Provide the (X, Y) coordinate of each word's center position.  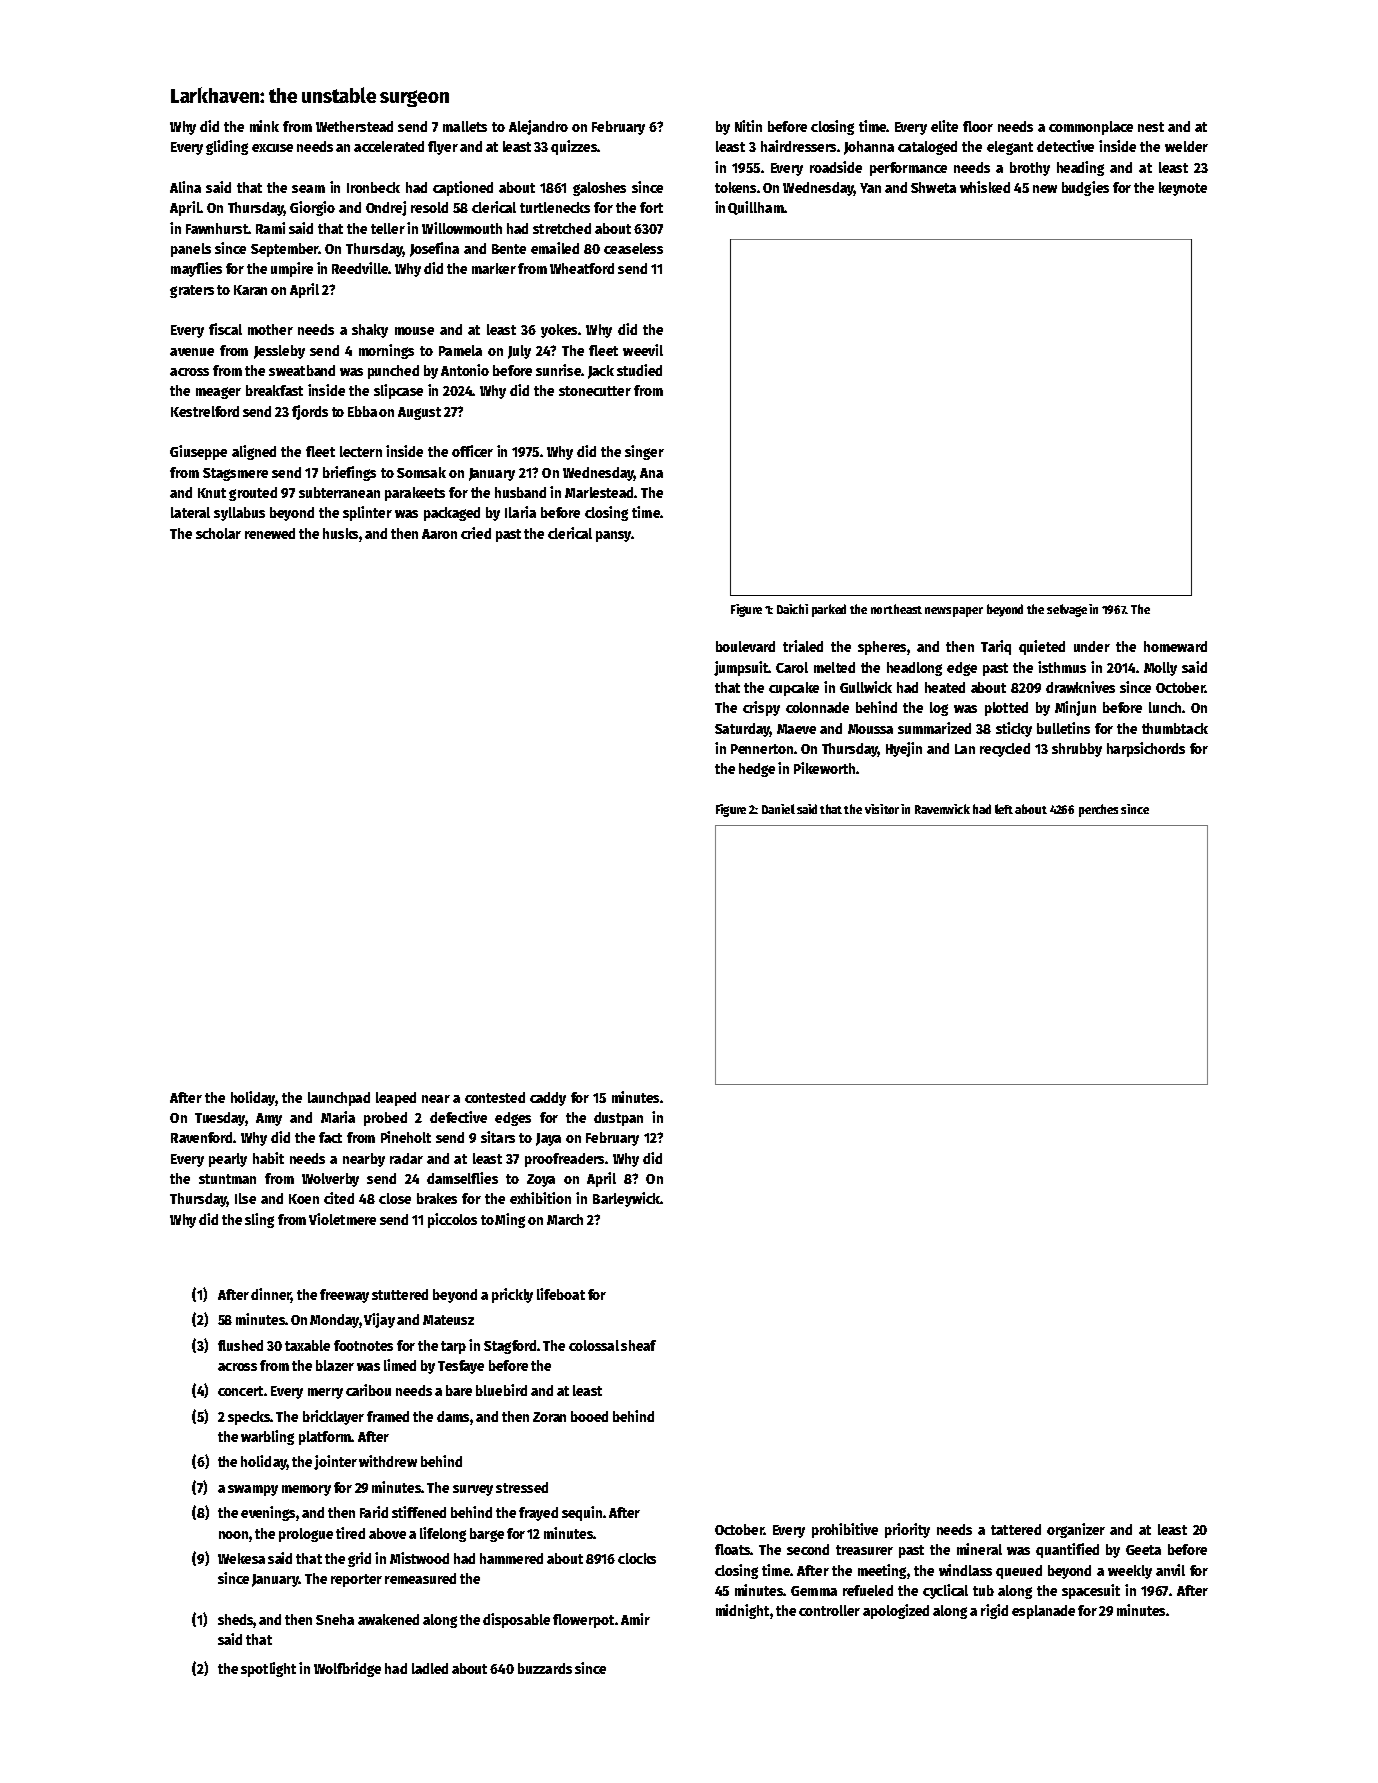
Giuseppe (198, 452)
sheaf (638, 1345)
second (808, 1549)
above (387, 1533)
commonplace (1091, 128)
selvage (1067, 610)
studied (639, 370)
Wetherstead (354, 126)
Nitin (748, 126)
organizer (1076, 1530)
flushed (240, 1345)
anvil (1170, 1570)
